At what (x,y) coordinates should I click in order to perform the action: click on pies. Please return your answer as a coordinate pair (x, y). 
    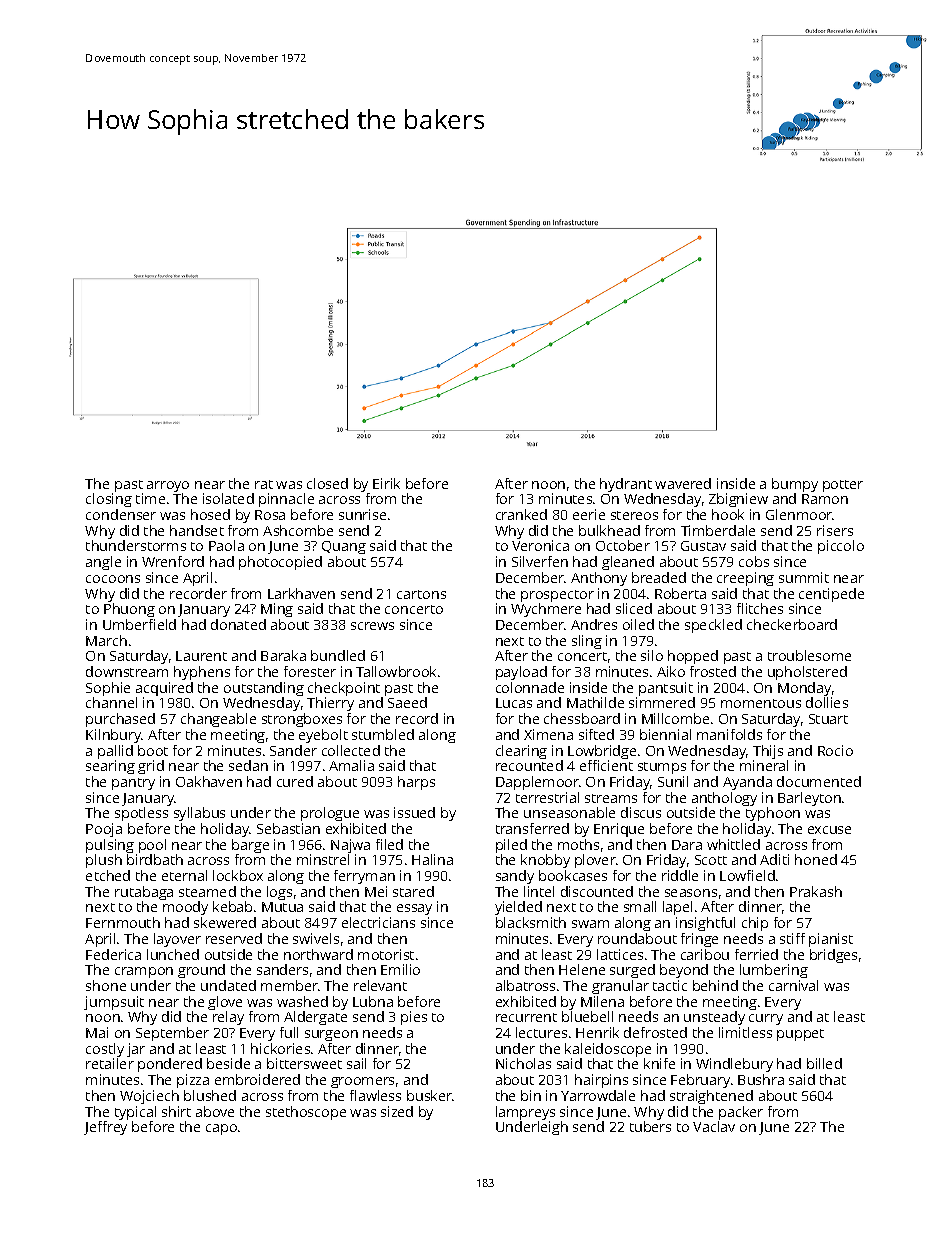
    Looking at the image, I should click on (414, 1018).
